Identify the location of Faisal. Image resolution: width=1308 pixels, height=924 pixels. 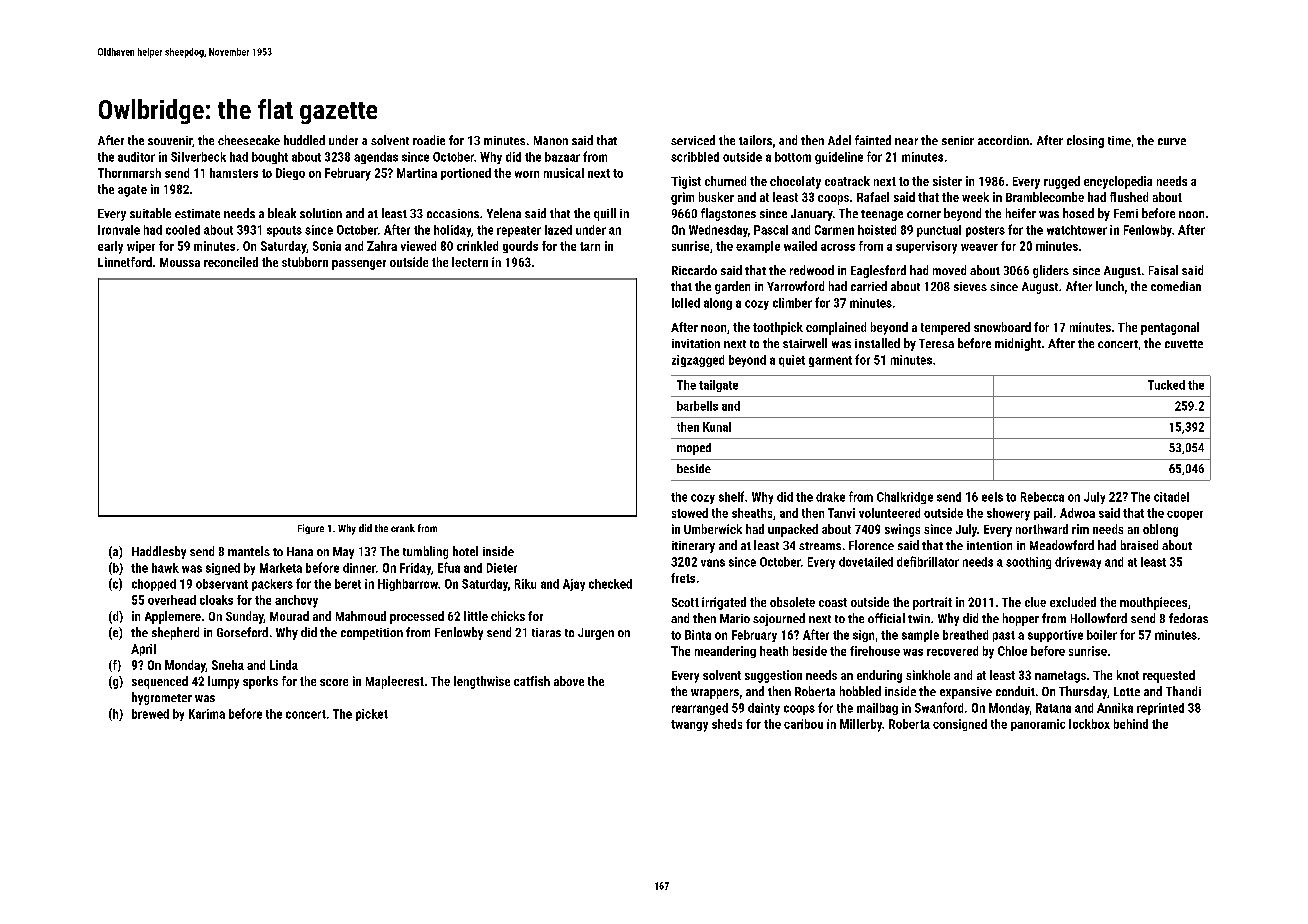
(1163, 270).
